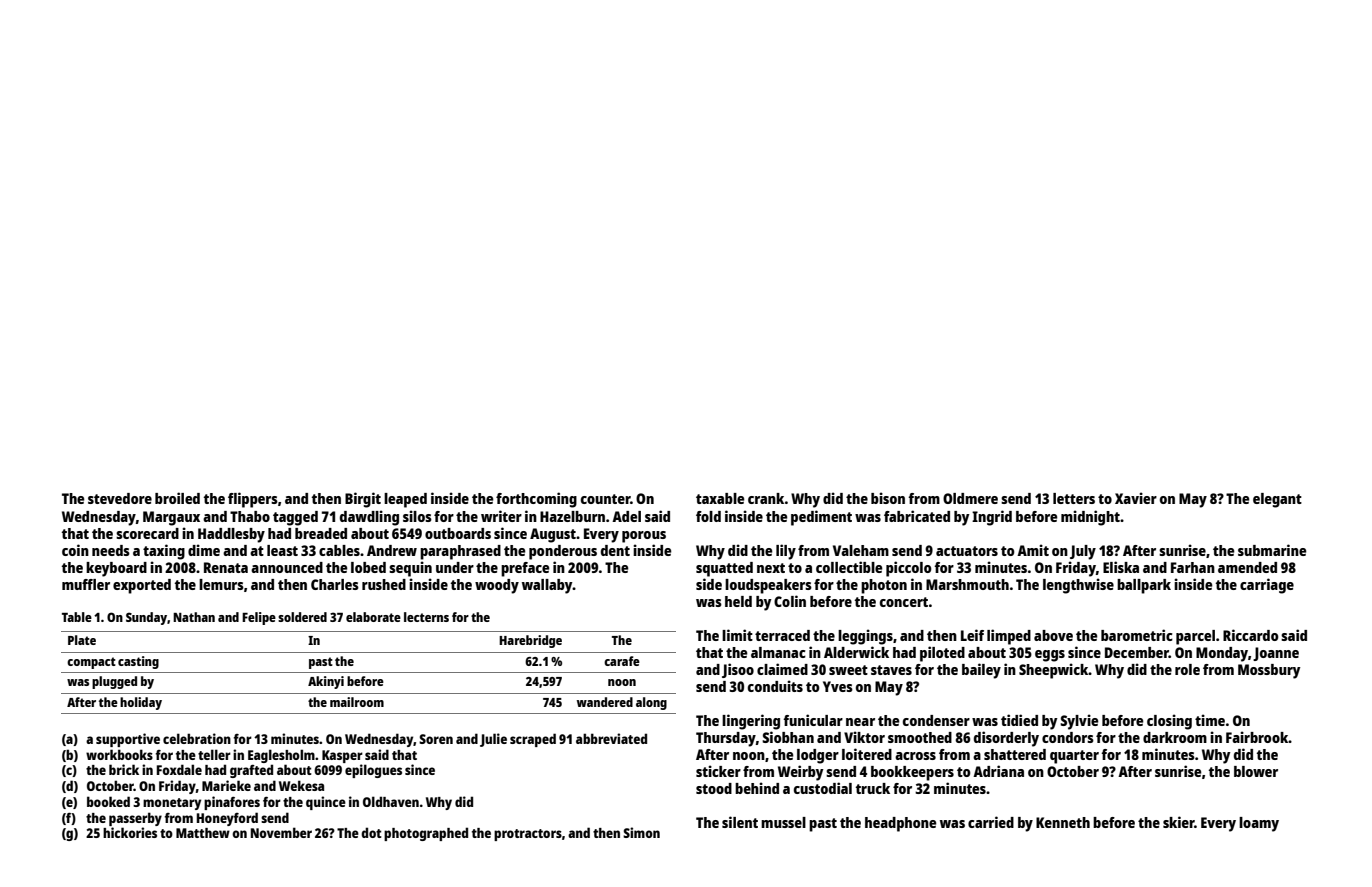  I want to click on Amit, so click(1033, 550).
